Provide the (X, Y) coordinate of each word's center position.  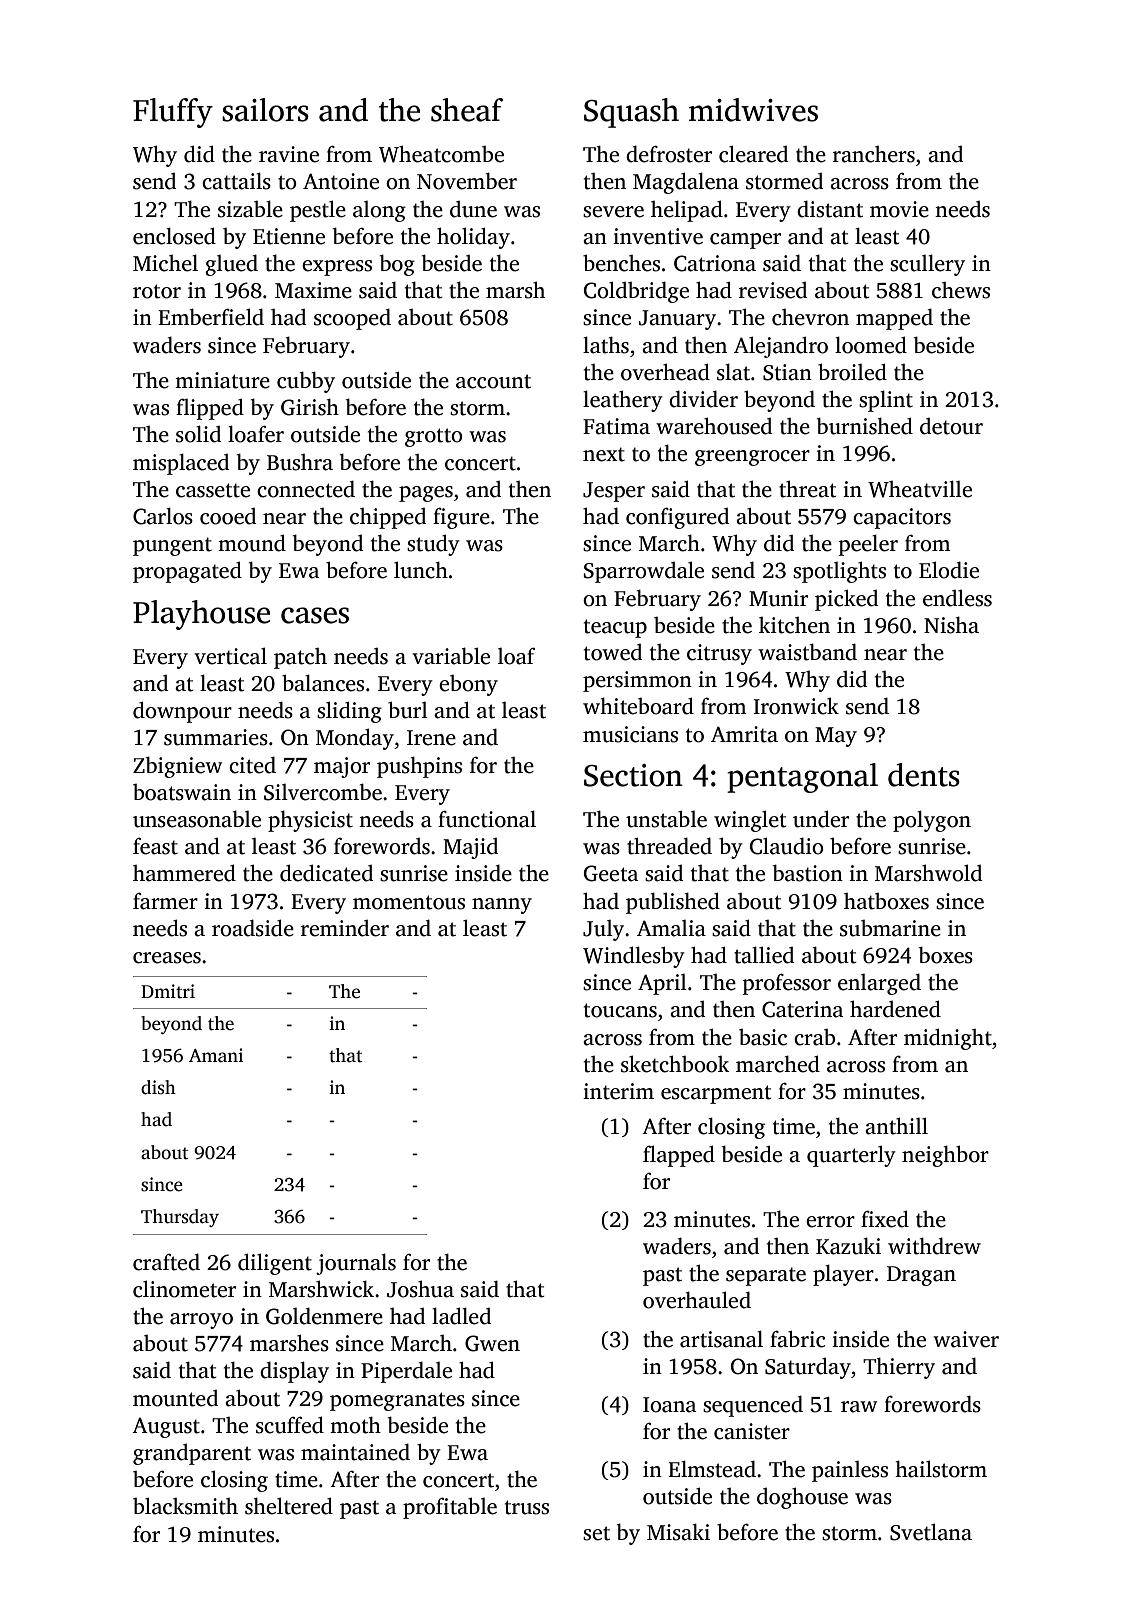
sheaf (467, 110)
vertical (230, 656)
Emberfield (211, 317)
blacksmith (185, 1506)
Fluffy (173, 113)
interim (618, 1091)
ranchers (874, 154)
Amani (216, 1055)
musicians (630, 734)
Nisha (951, 625)
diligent (275, 1264)
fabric (797, 1339)
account (493, 381)
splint (886, 401)
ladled (461, 1316)
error (830, 1222)
